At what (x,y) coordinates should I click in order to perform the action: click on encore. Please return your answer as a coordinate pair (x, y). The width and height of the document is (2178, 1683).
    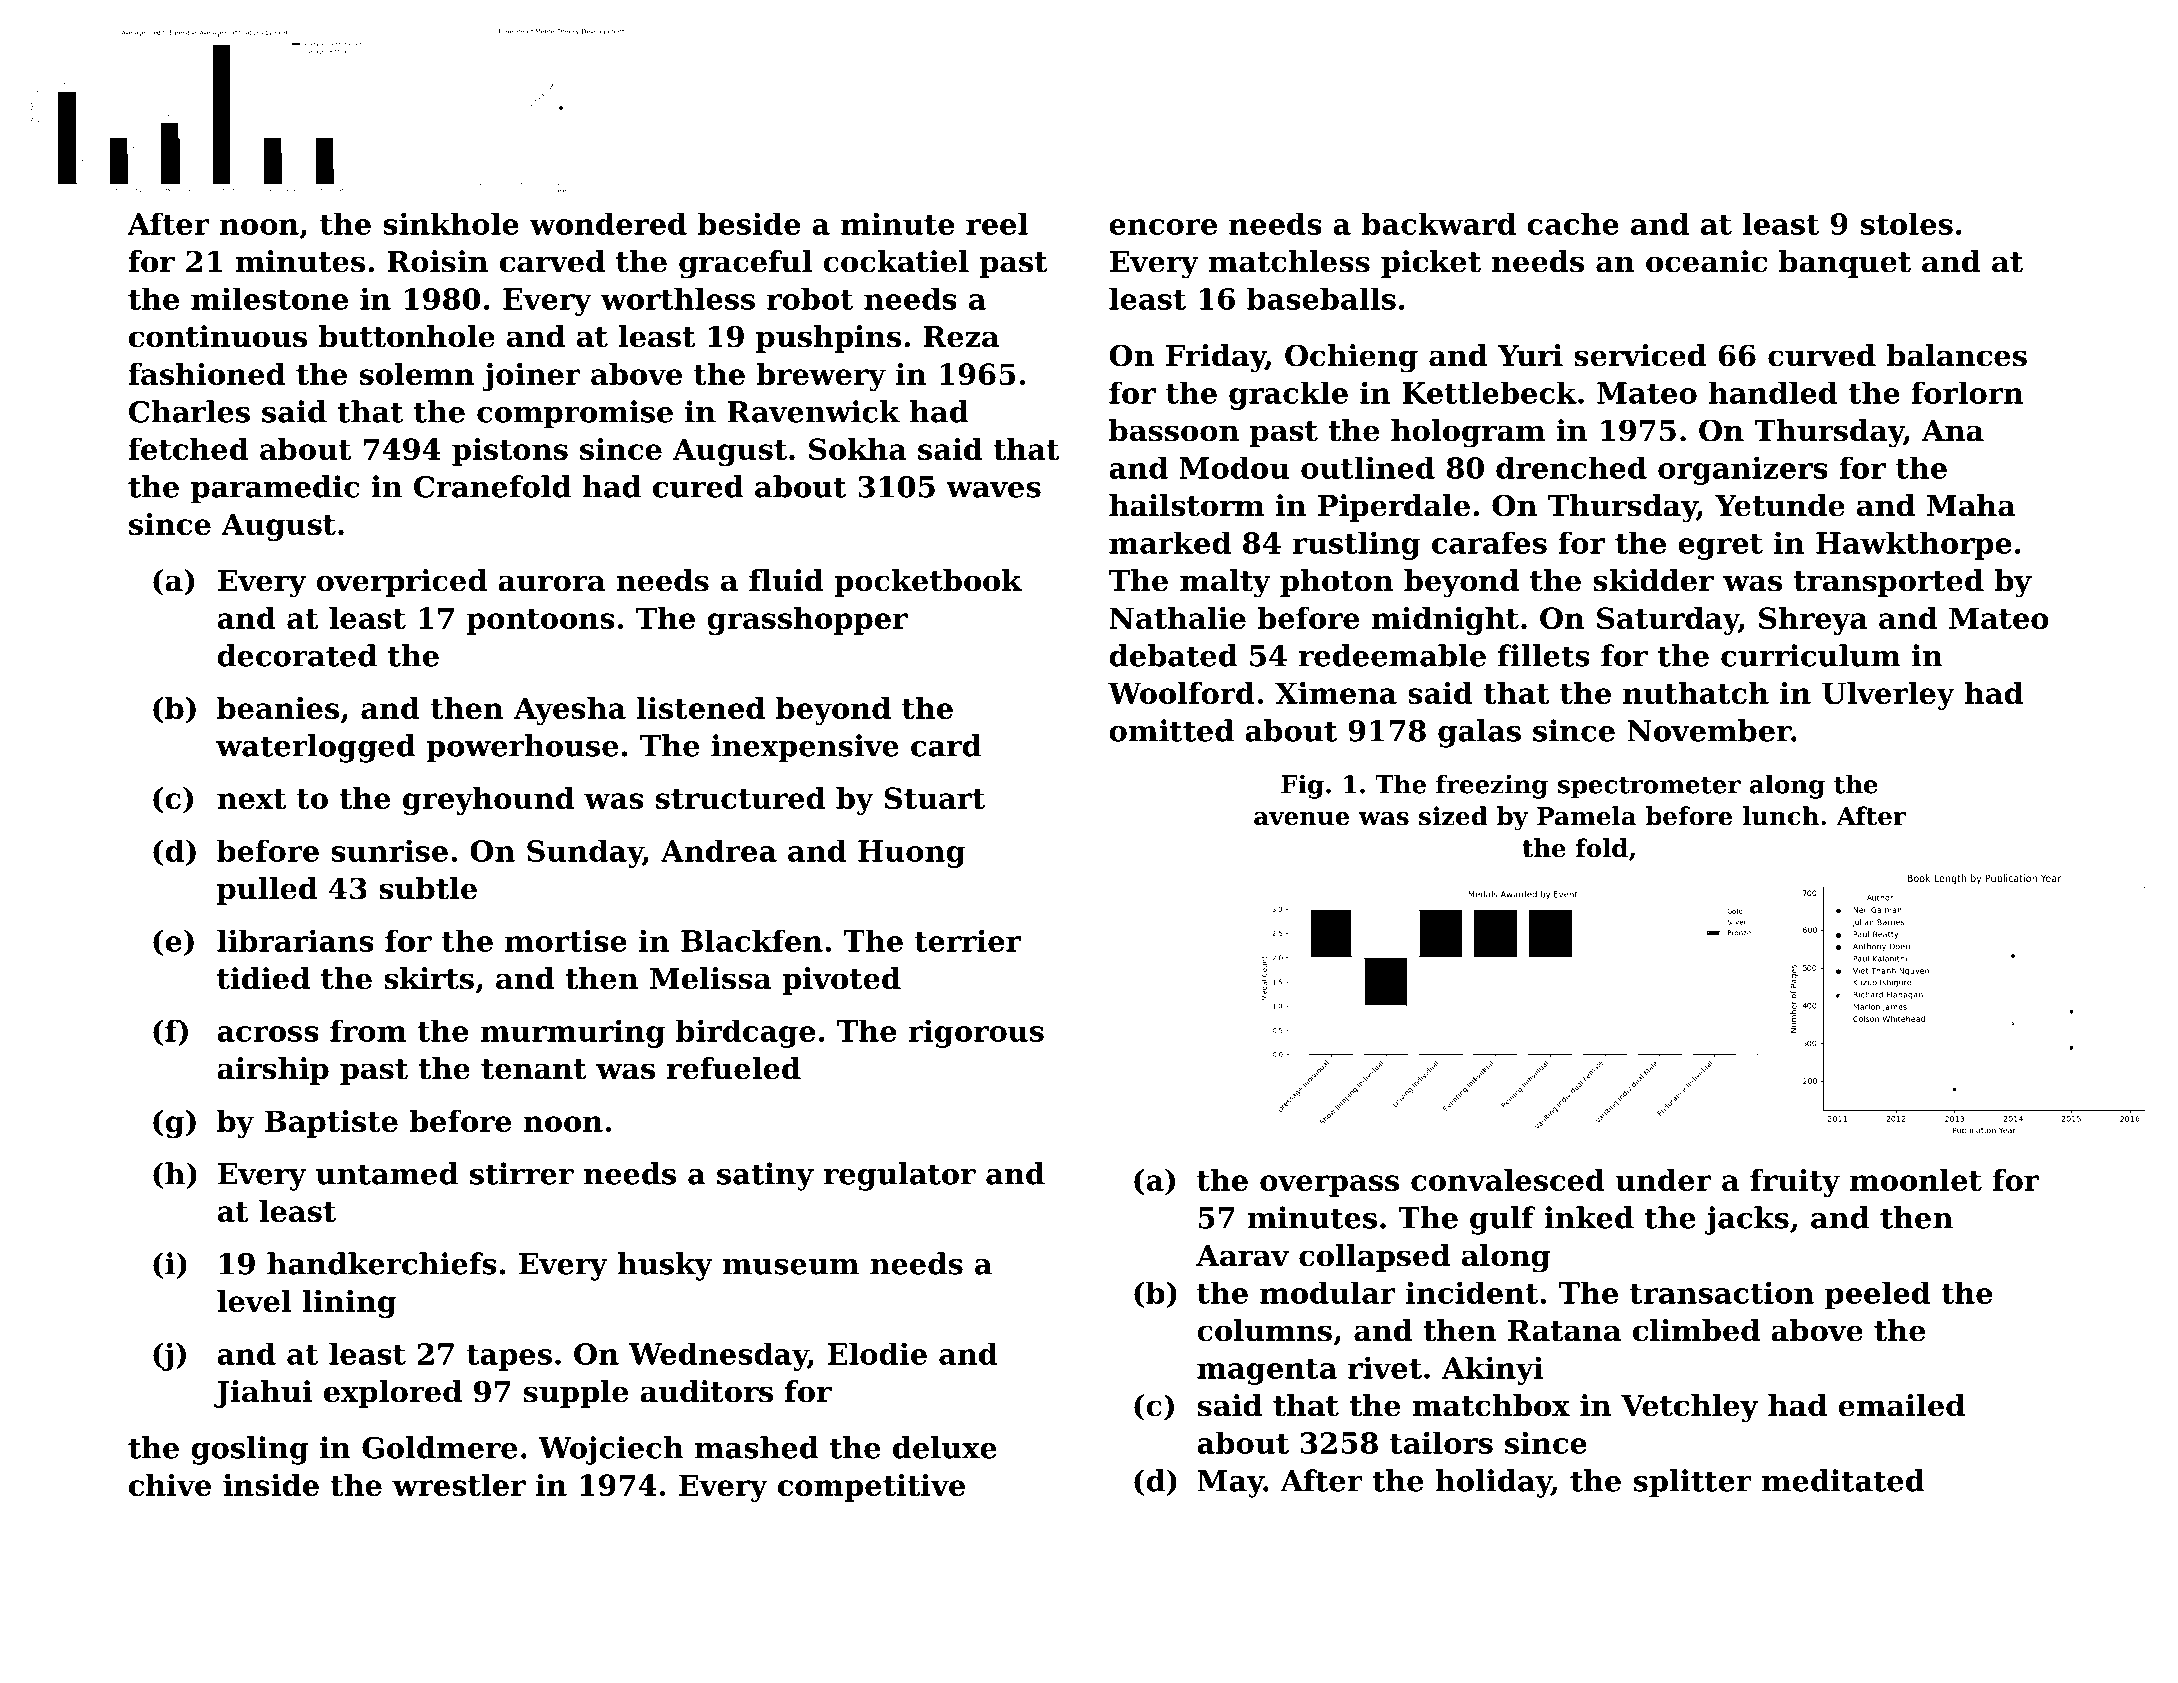
    Looking at the image, I should click on (1163, 227).
